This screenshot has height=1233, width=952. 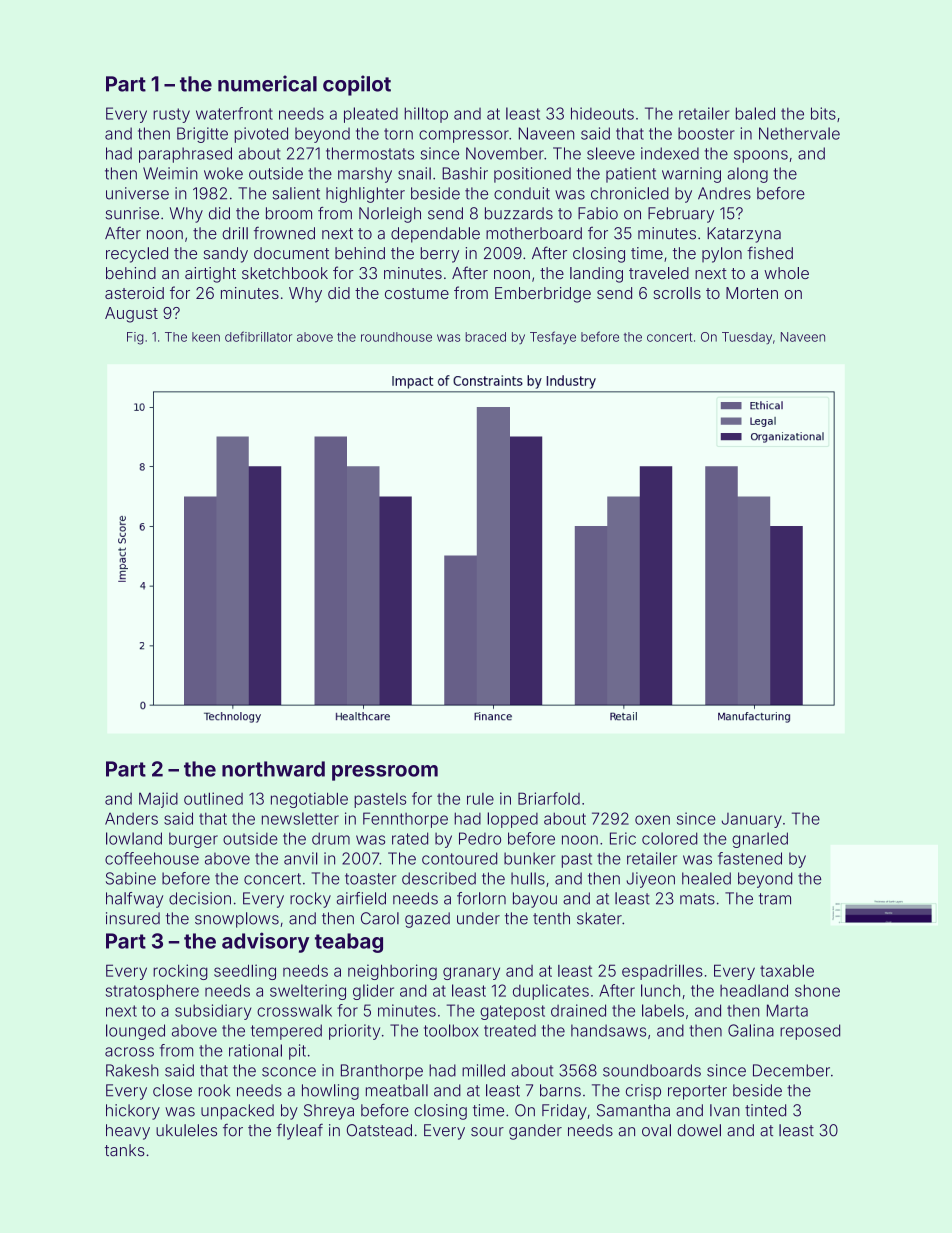 I want to click on whole, so click(x=786, y=273).
